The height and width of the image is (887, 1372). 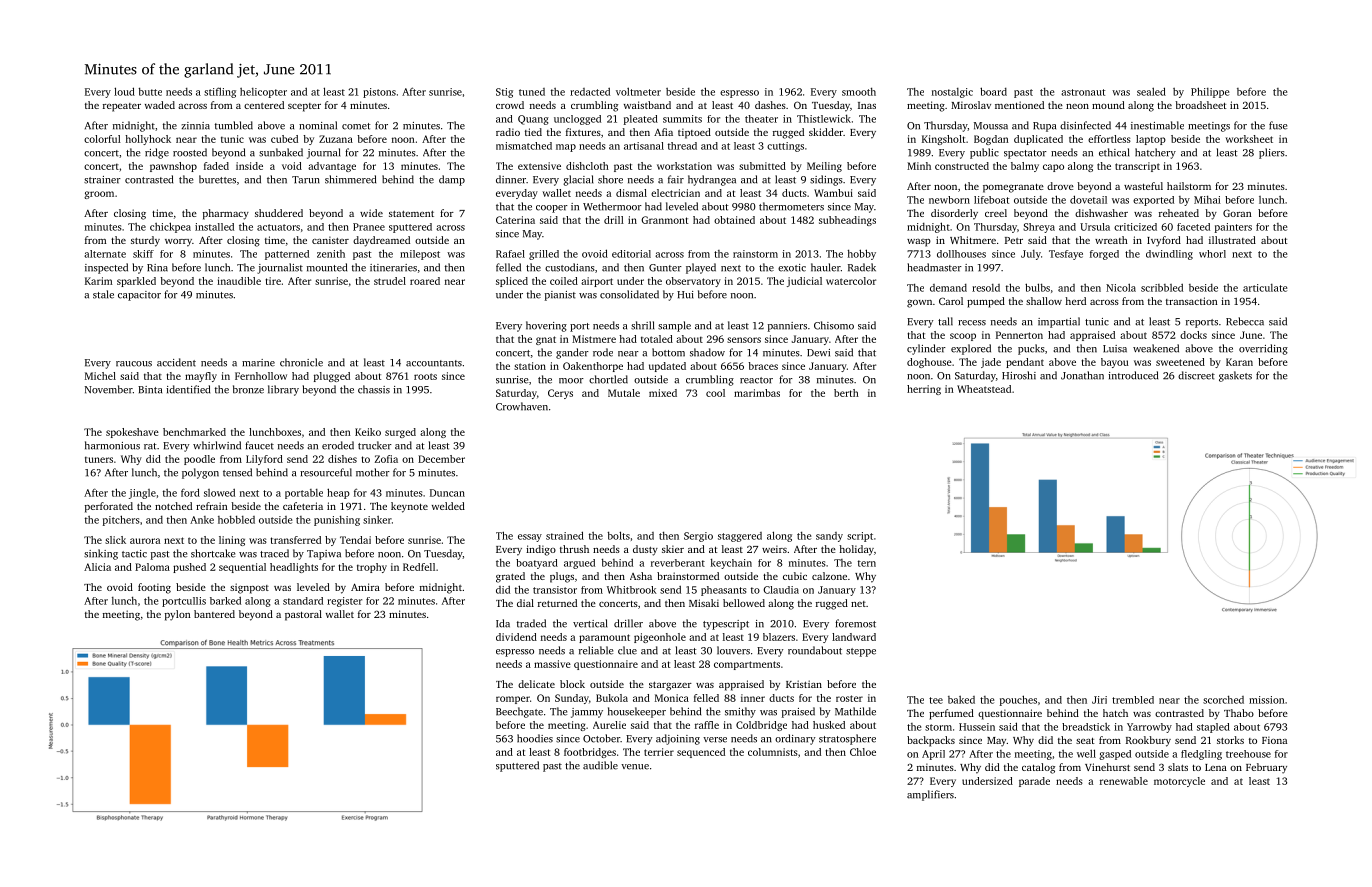 I want to click on electrician, so click(x=675, y=193).
